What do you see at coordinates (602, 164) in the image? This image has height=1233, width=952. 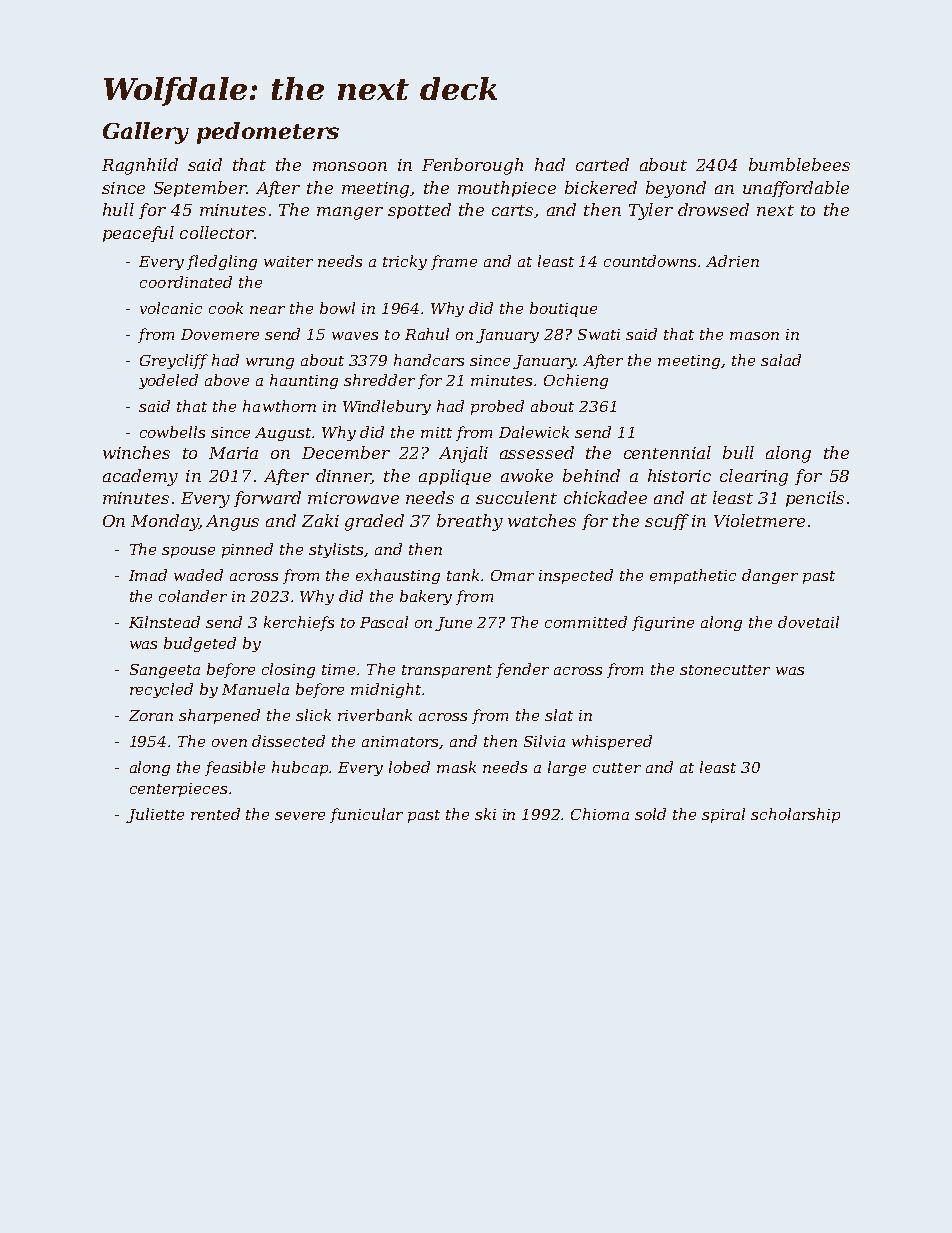 I see `carted` at bounding box center [602, 164].
